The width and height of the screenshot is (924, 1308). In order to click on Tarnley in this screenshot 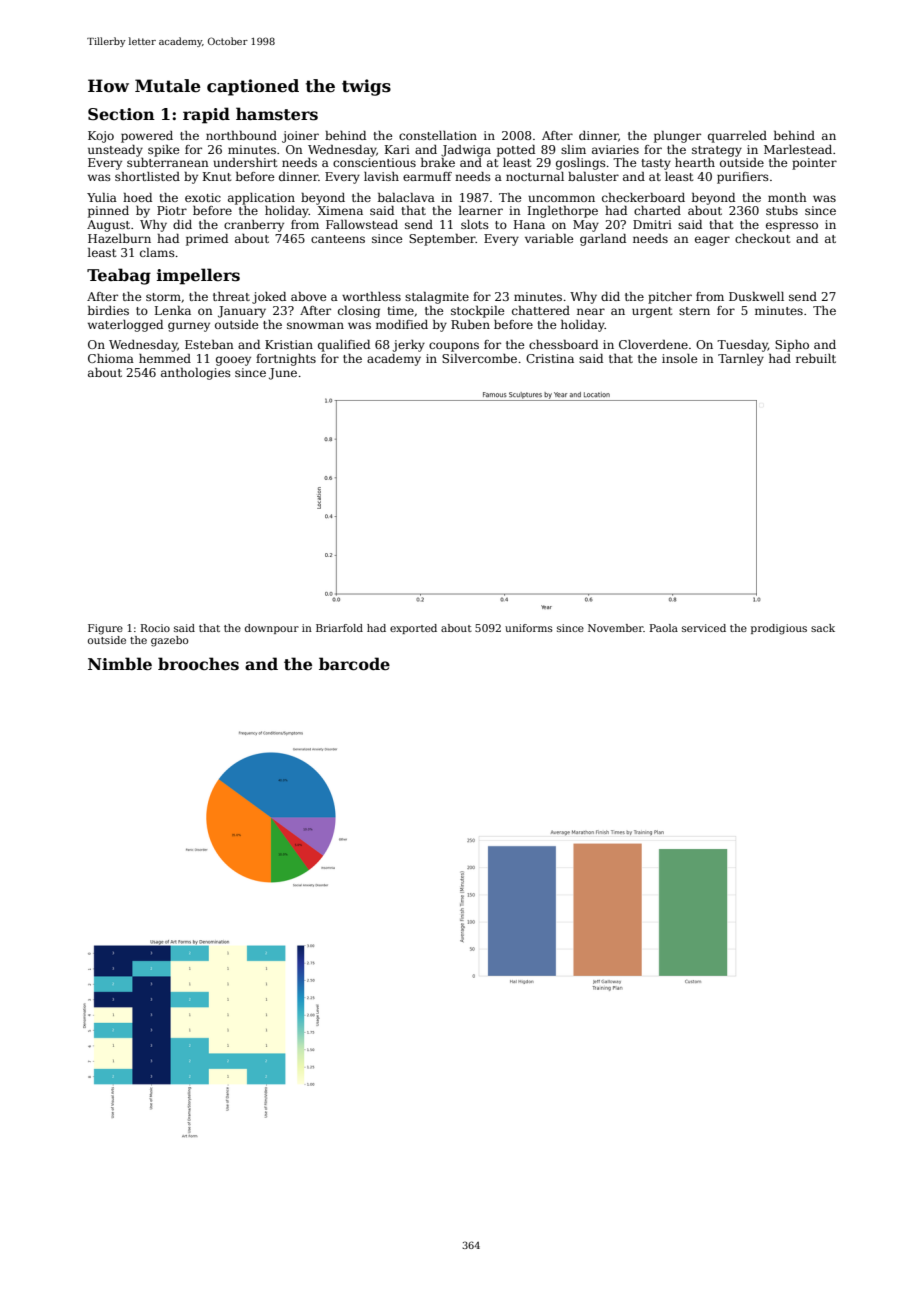, I will do `click(741, 360)`.
